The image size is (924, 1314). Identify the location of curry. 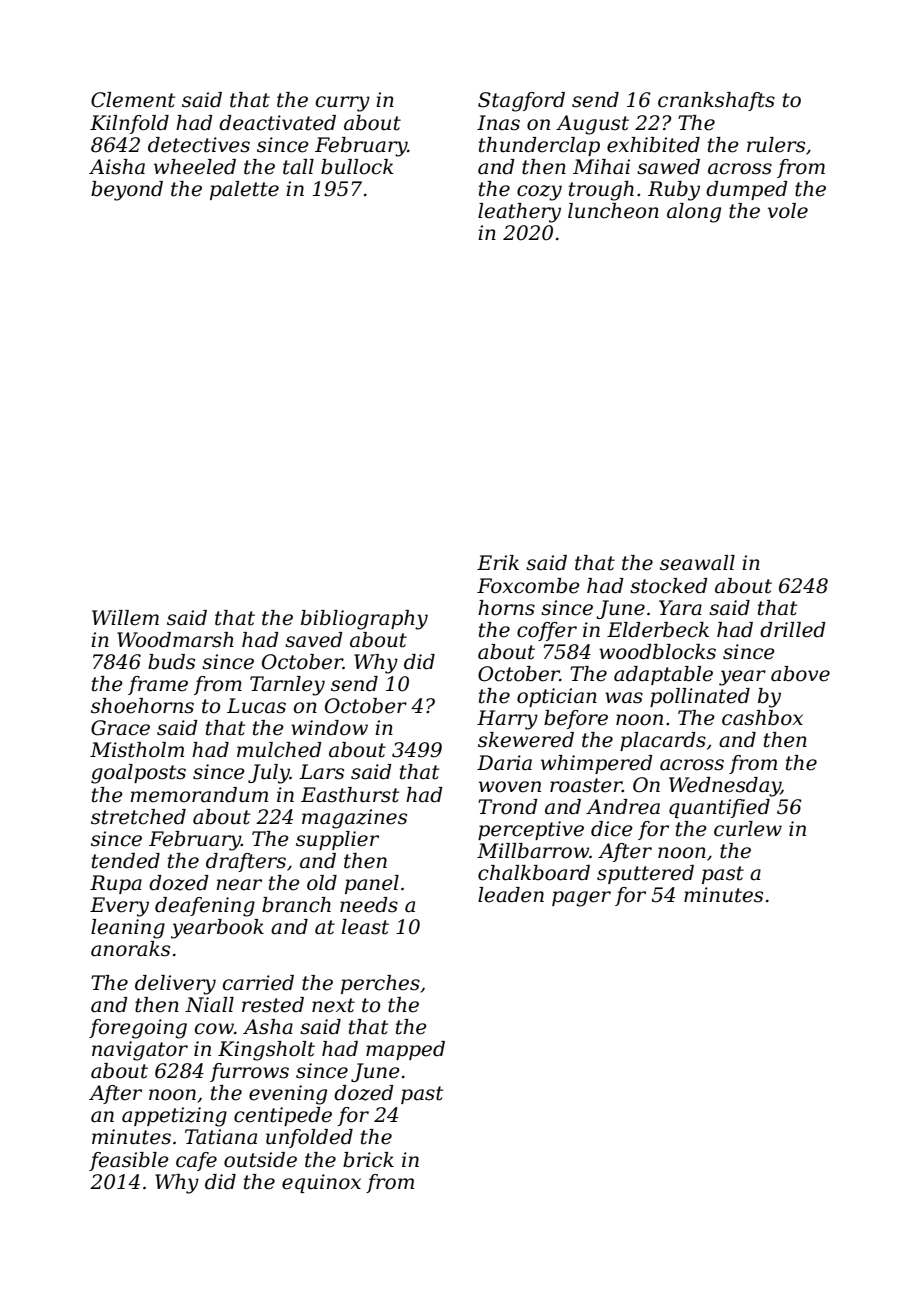
(343, 104).
